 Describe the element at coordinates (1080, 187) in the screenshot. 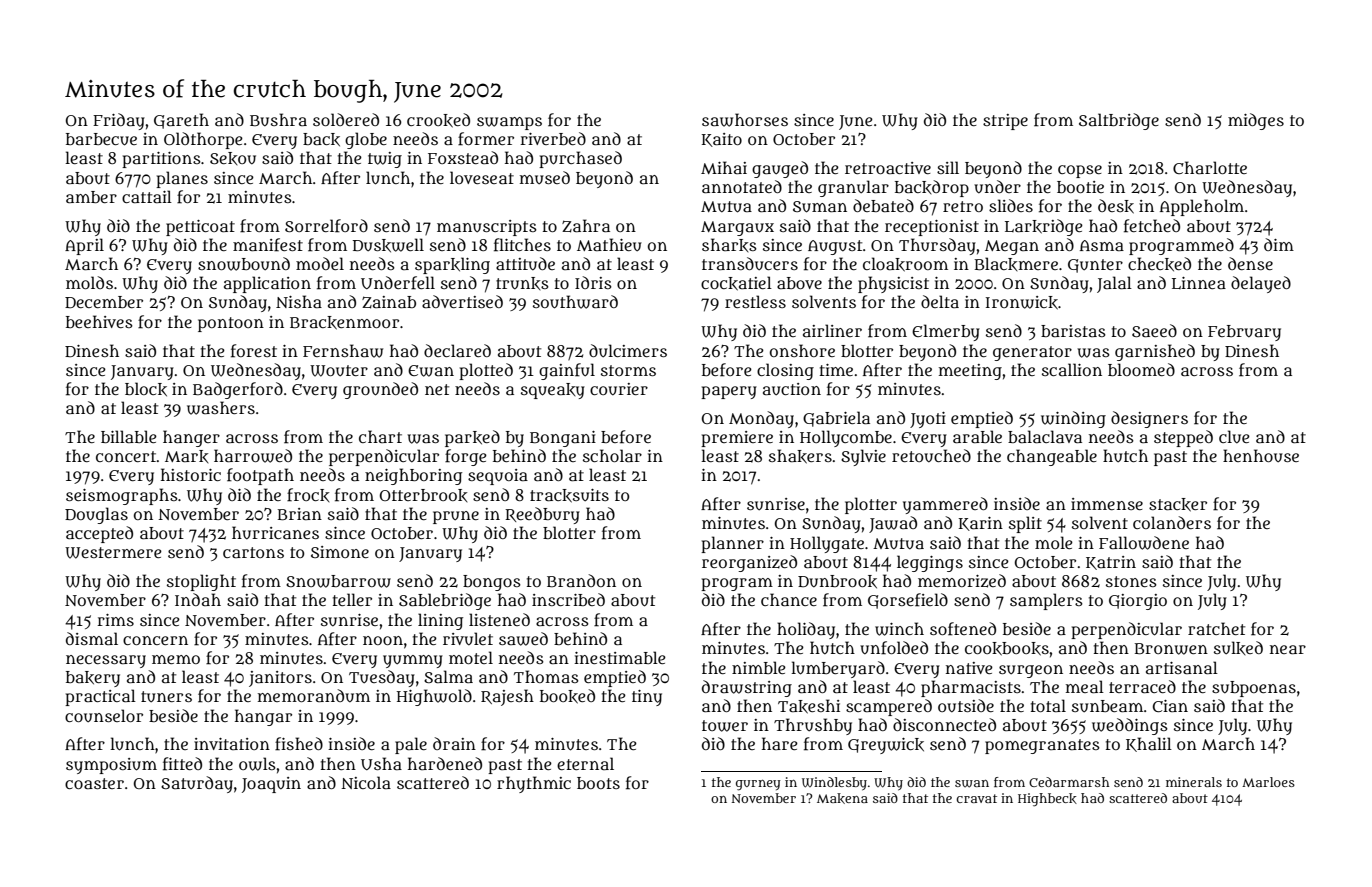

I see `bootie` at that location.
